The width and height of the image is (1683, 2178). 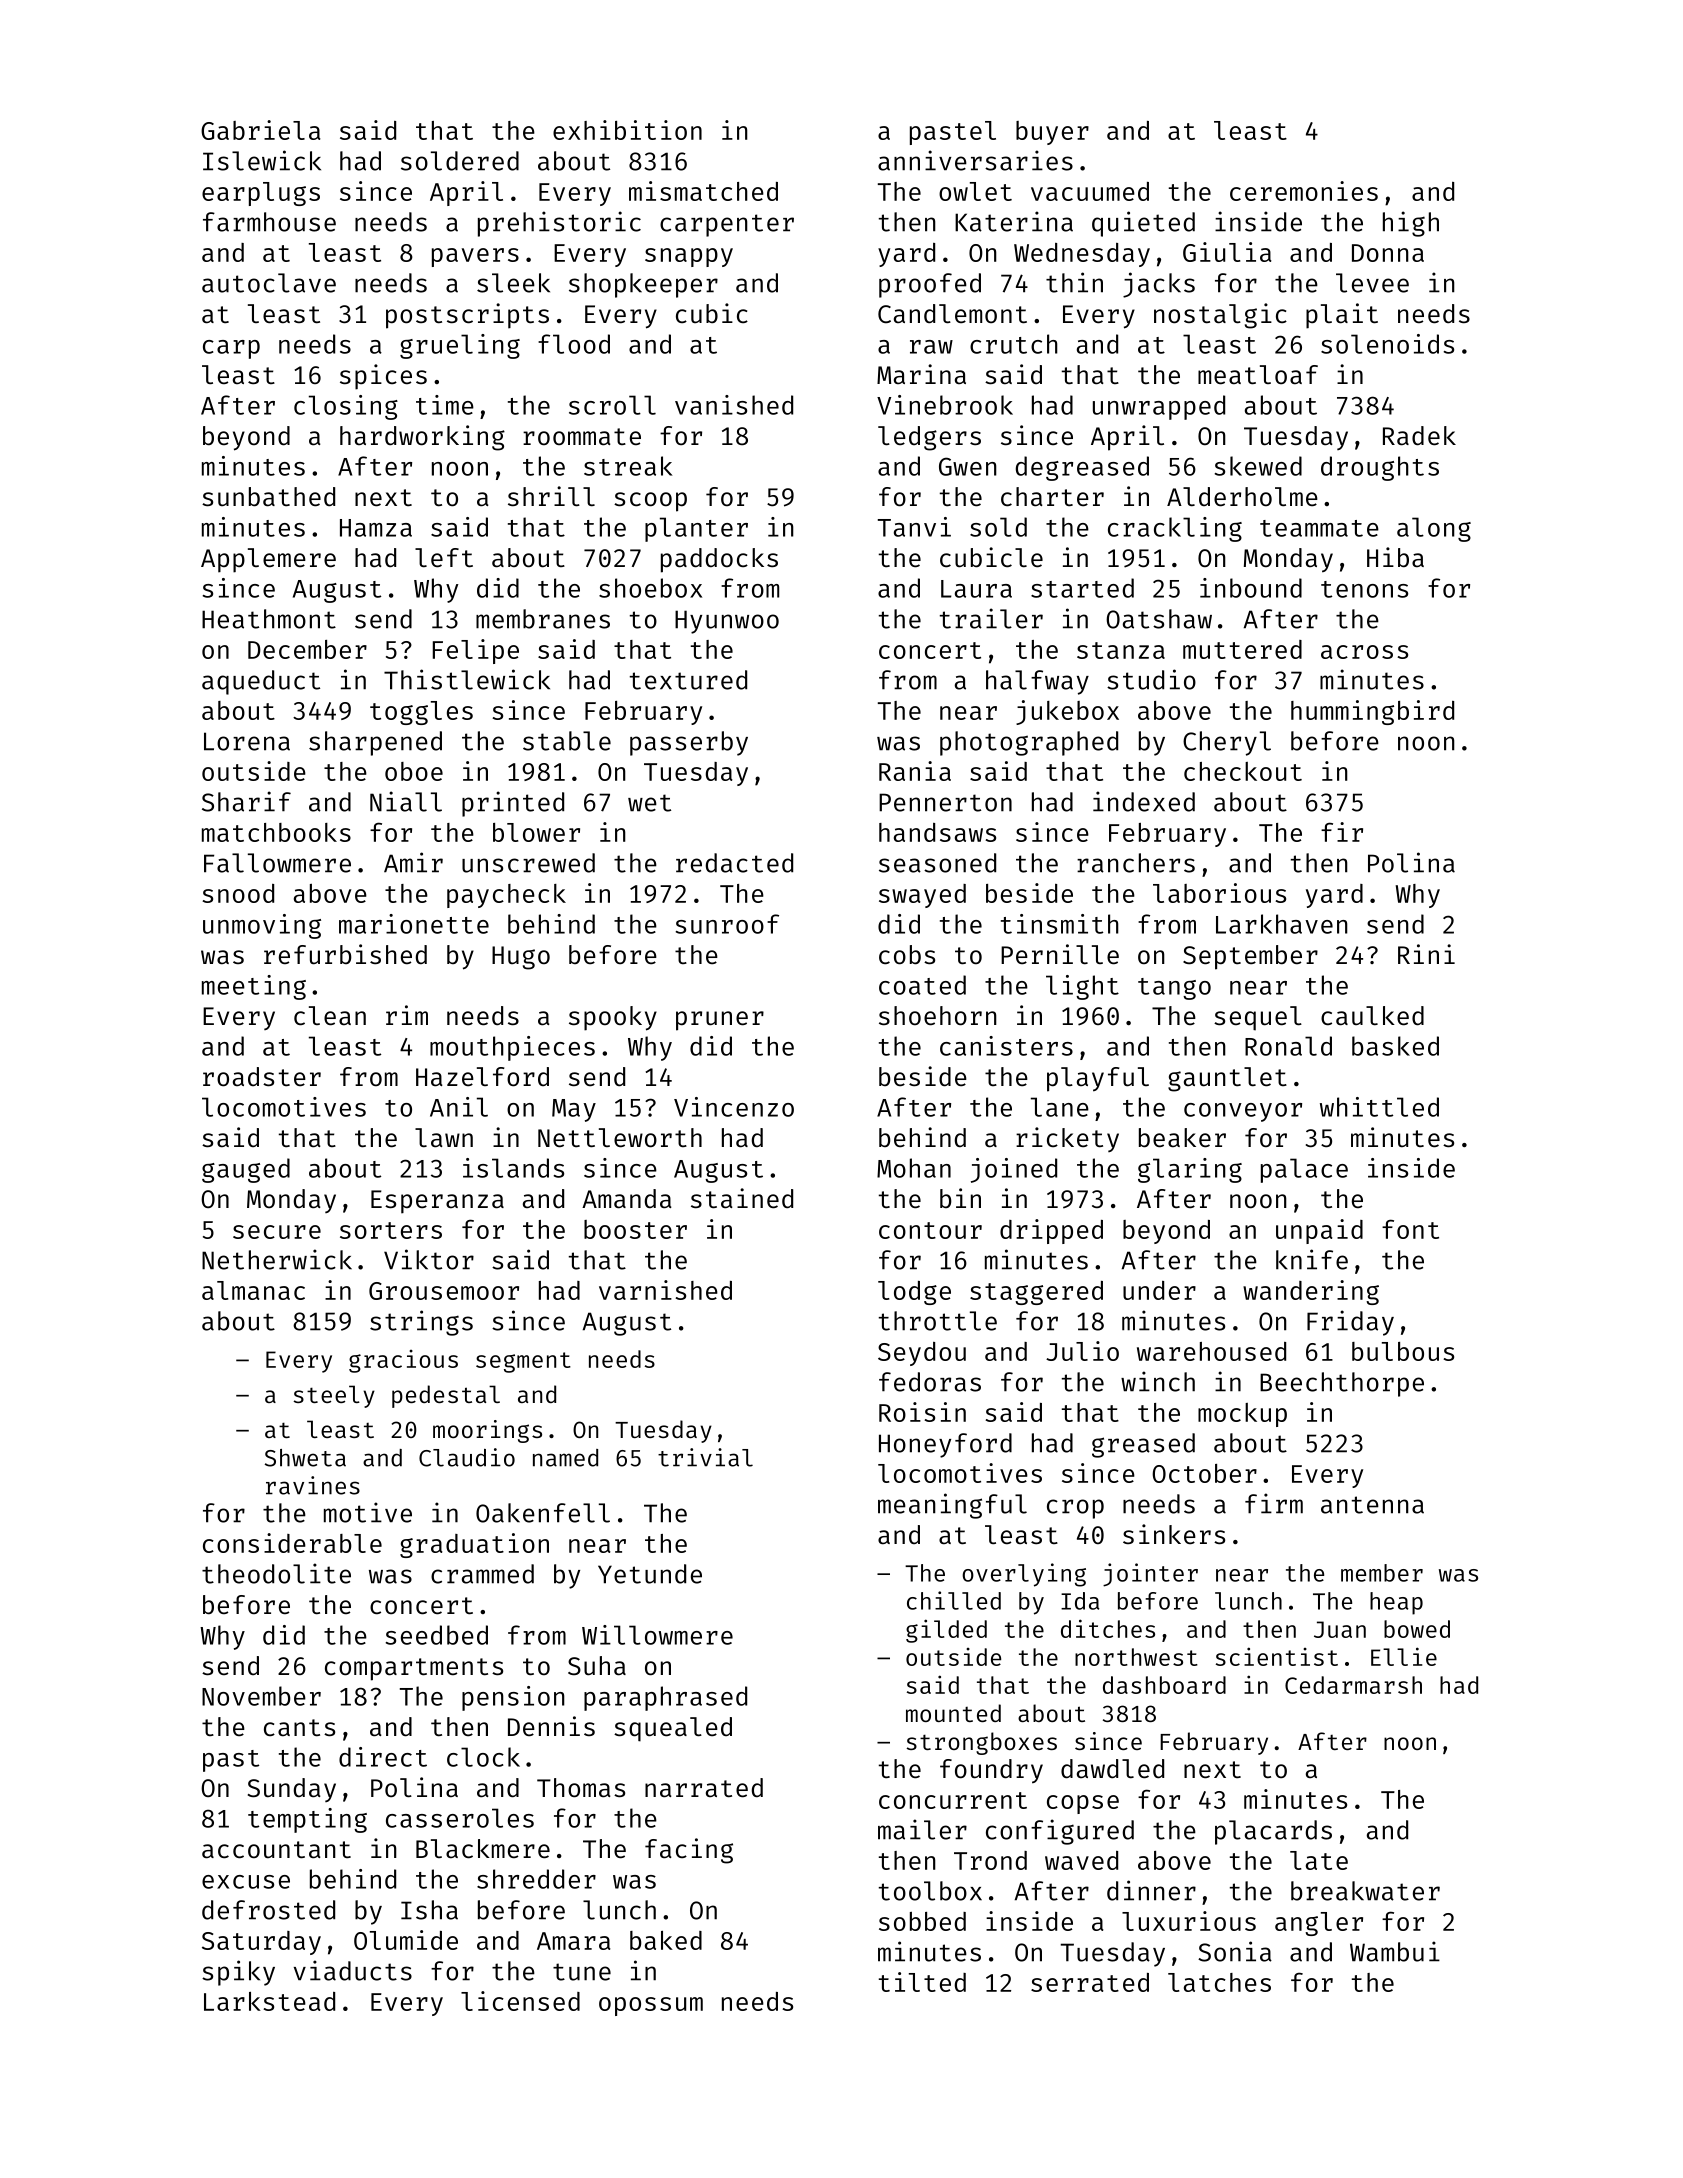 What do you see at coordinates (1304, 191) in the image?
I see `ceremonies` at bounding box center [1304, 191].
